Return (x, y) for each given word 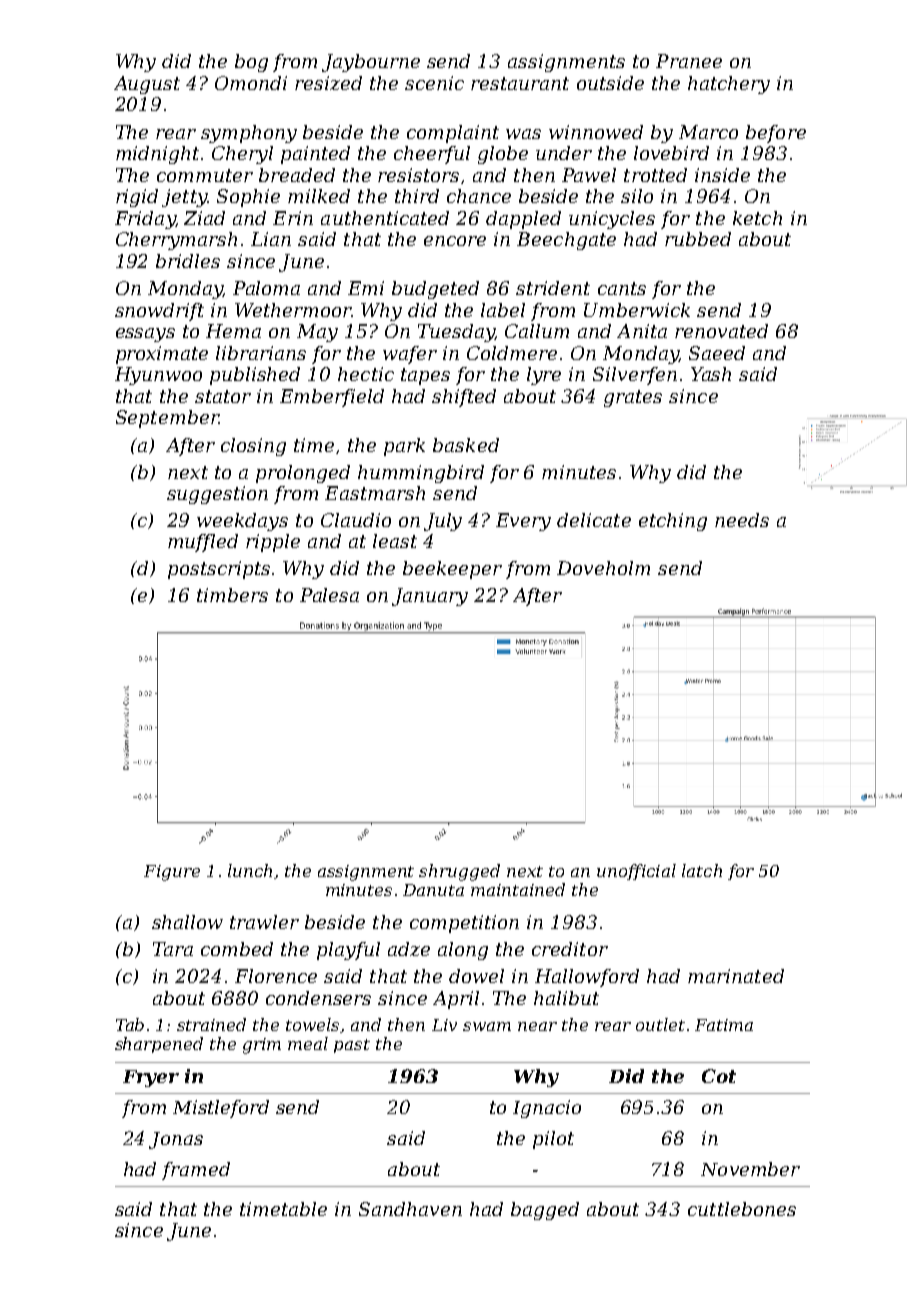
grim (262, 1046)
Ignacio (547, 1109)
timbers (232, 595)
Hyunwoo (158, 376)
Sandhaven (410, 1209)
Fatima (724, 1025)
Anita (642, 331)
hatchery (729, 85)
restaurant (520, 83)
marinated (736, 976)
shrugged (459, 872)
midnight (157, 155)
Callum (537, 331)
